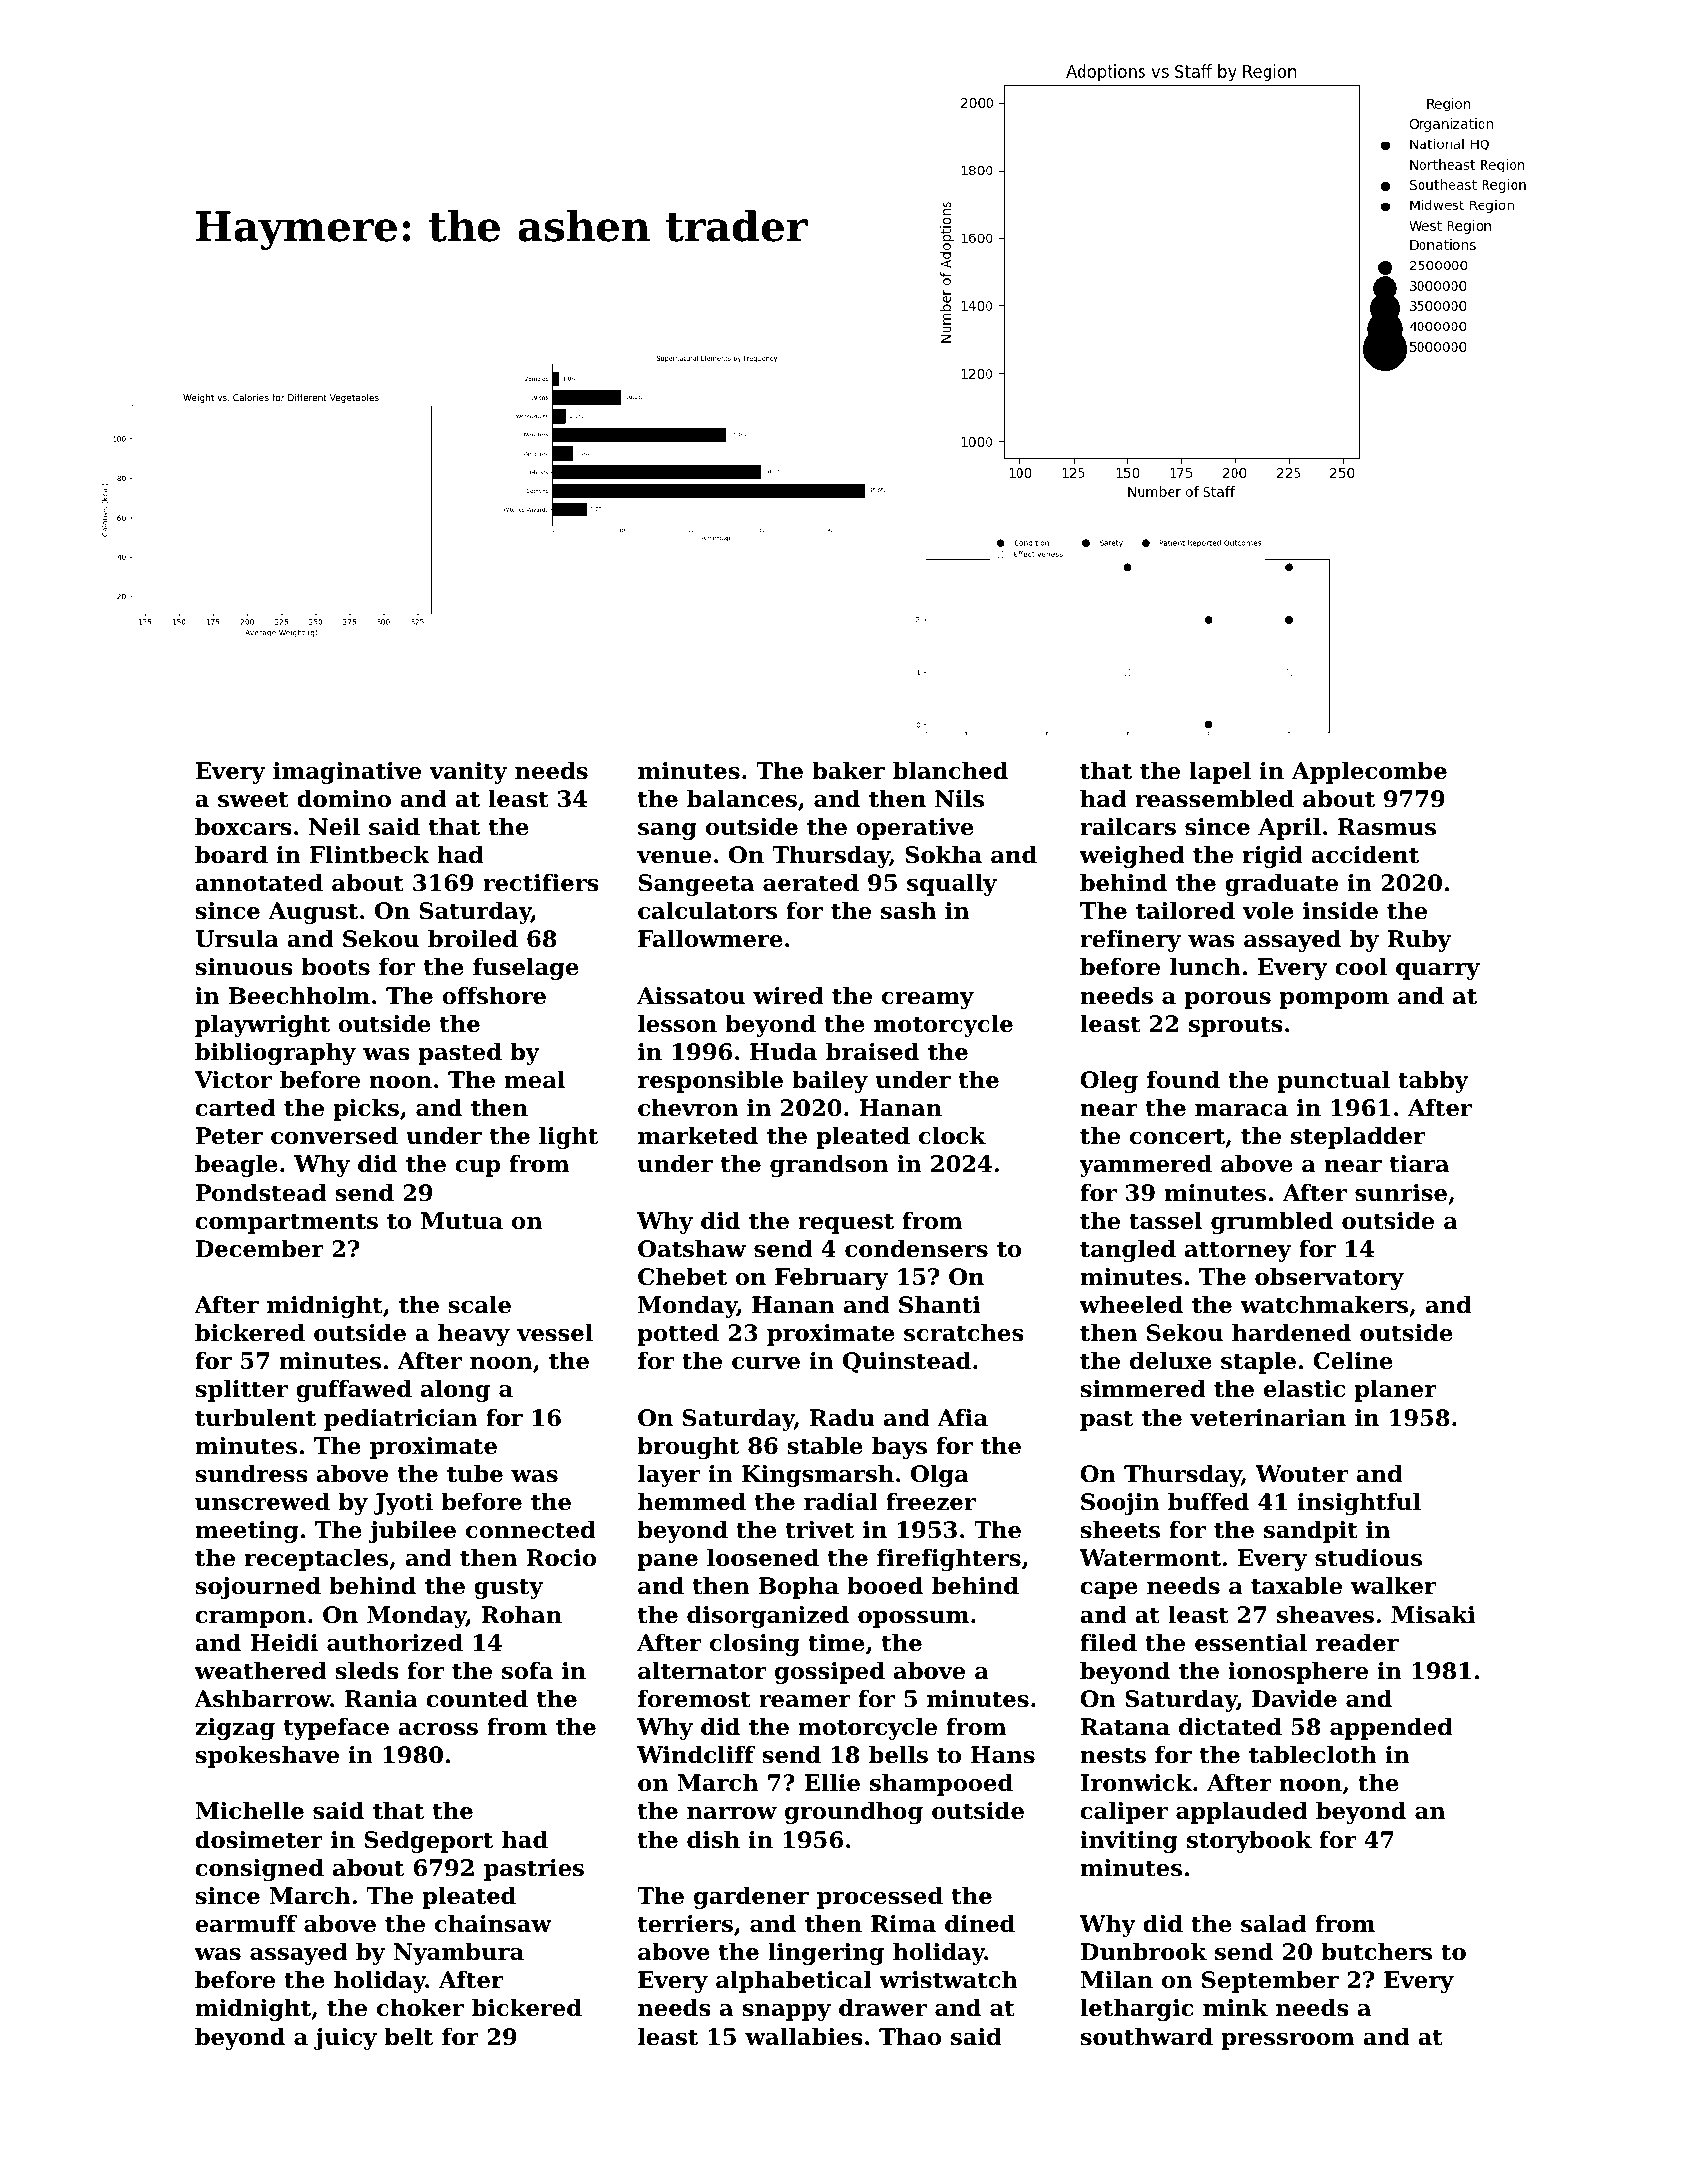  I want to click on Hans, so click(1003, 1755).
